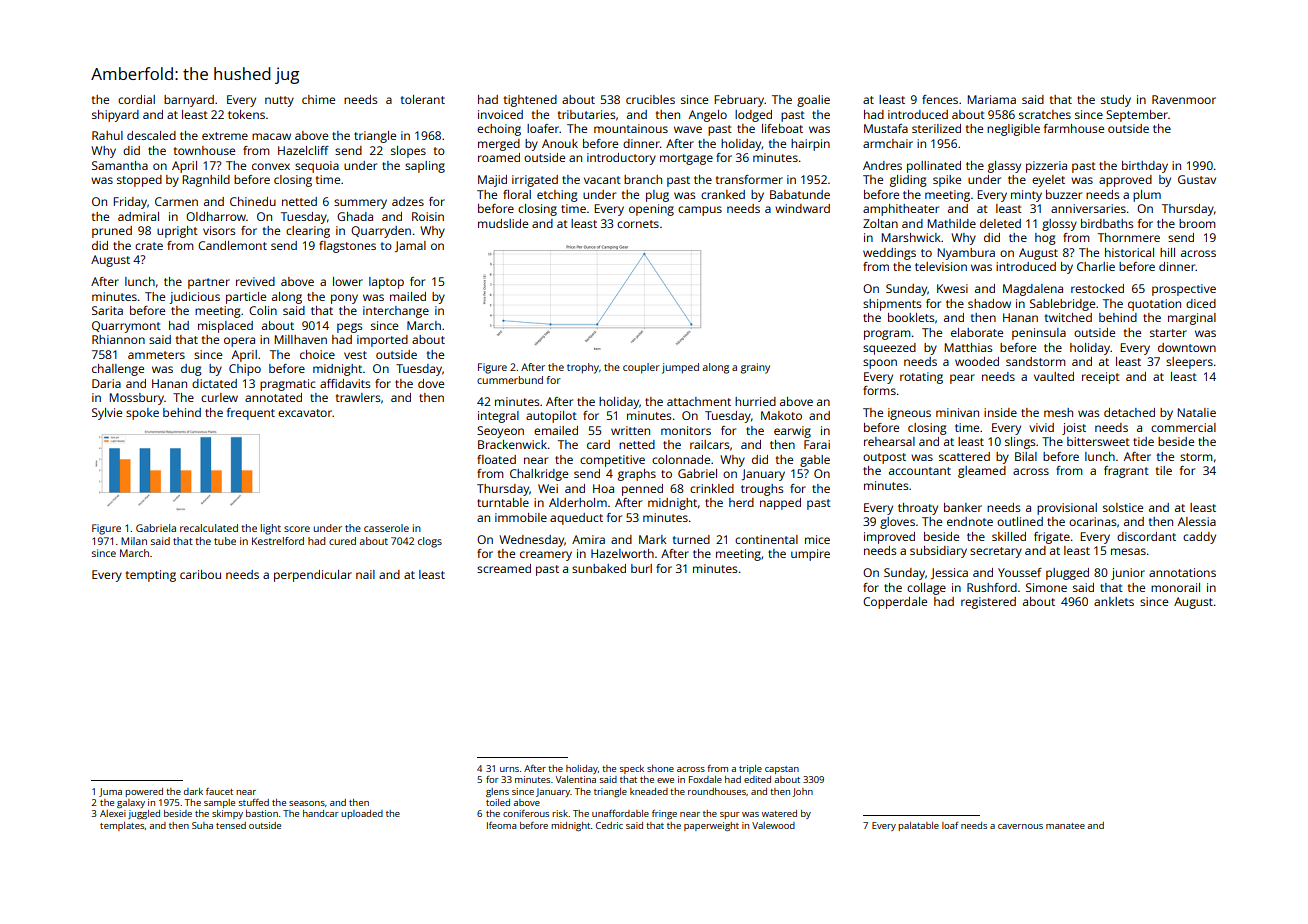 This image has width=1308, height=924. I want to click on tile, so click(1164, 470).
